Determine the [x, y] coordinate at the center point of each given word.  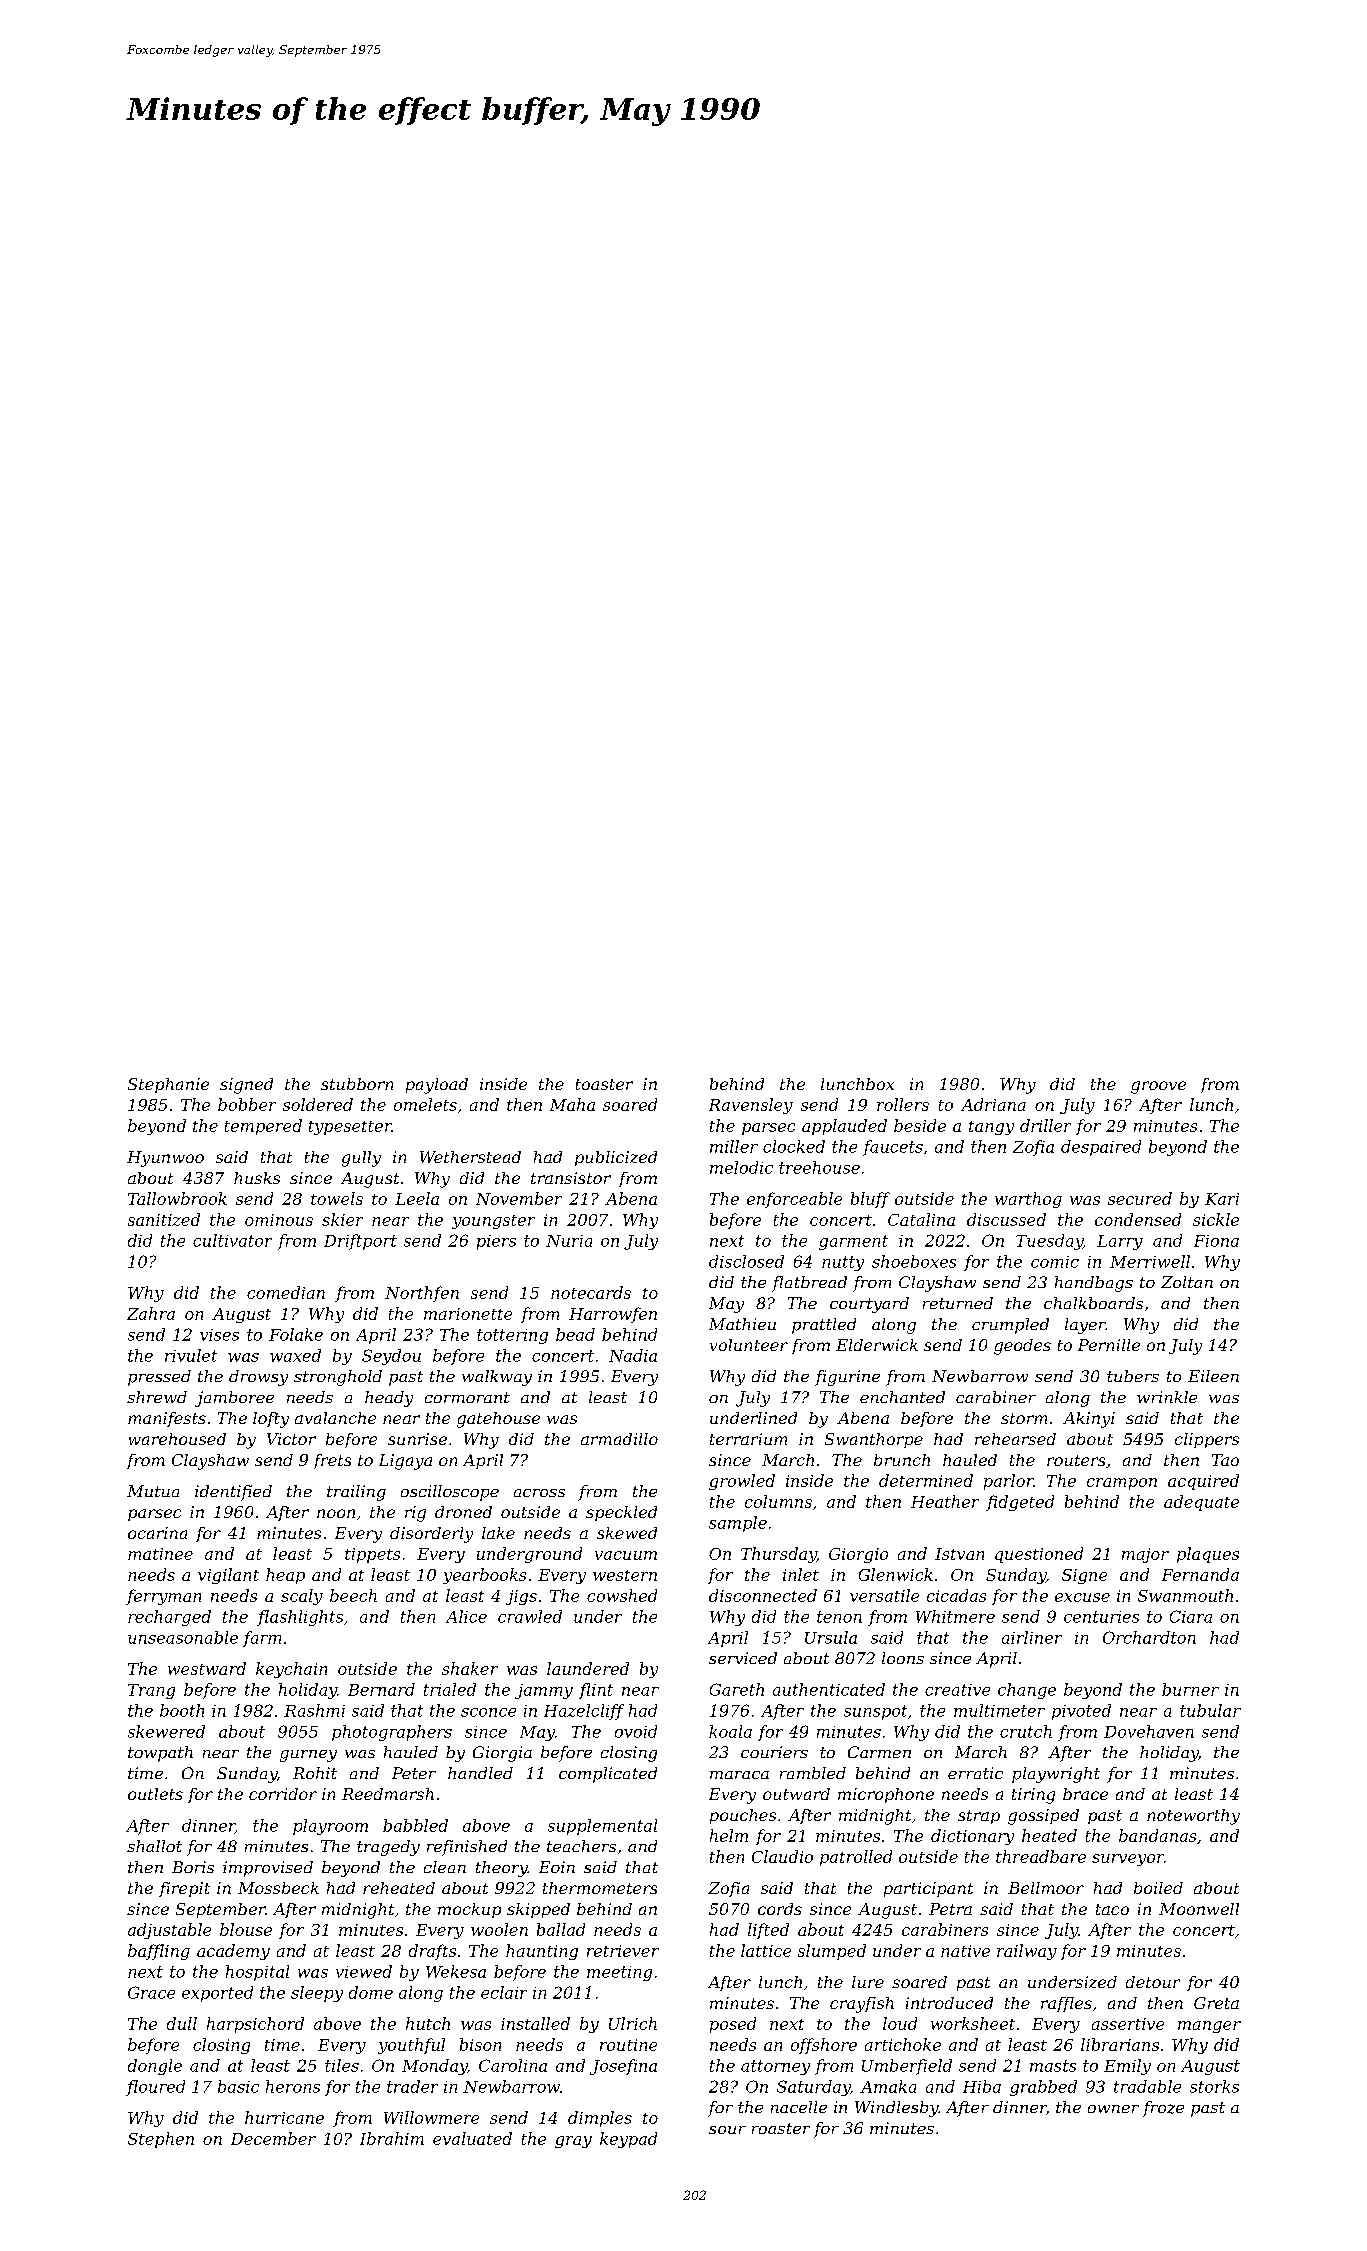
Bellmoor [1046, 1888]
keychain [291, 1670]
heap [285, 1576]
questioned [1039, 1555]
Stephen [161, 2140]
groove [1158, 1087]
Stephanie [168, 1085]
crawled [530, 1616]
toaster [604, 1084]
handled [480, 1773]
